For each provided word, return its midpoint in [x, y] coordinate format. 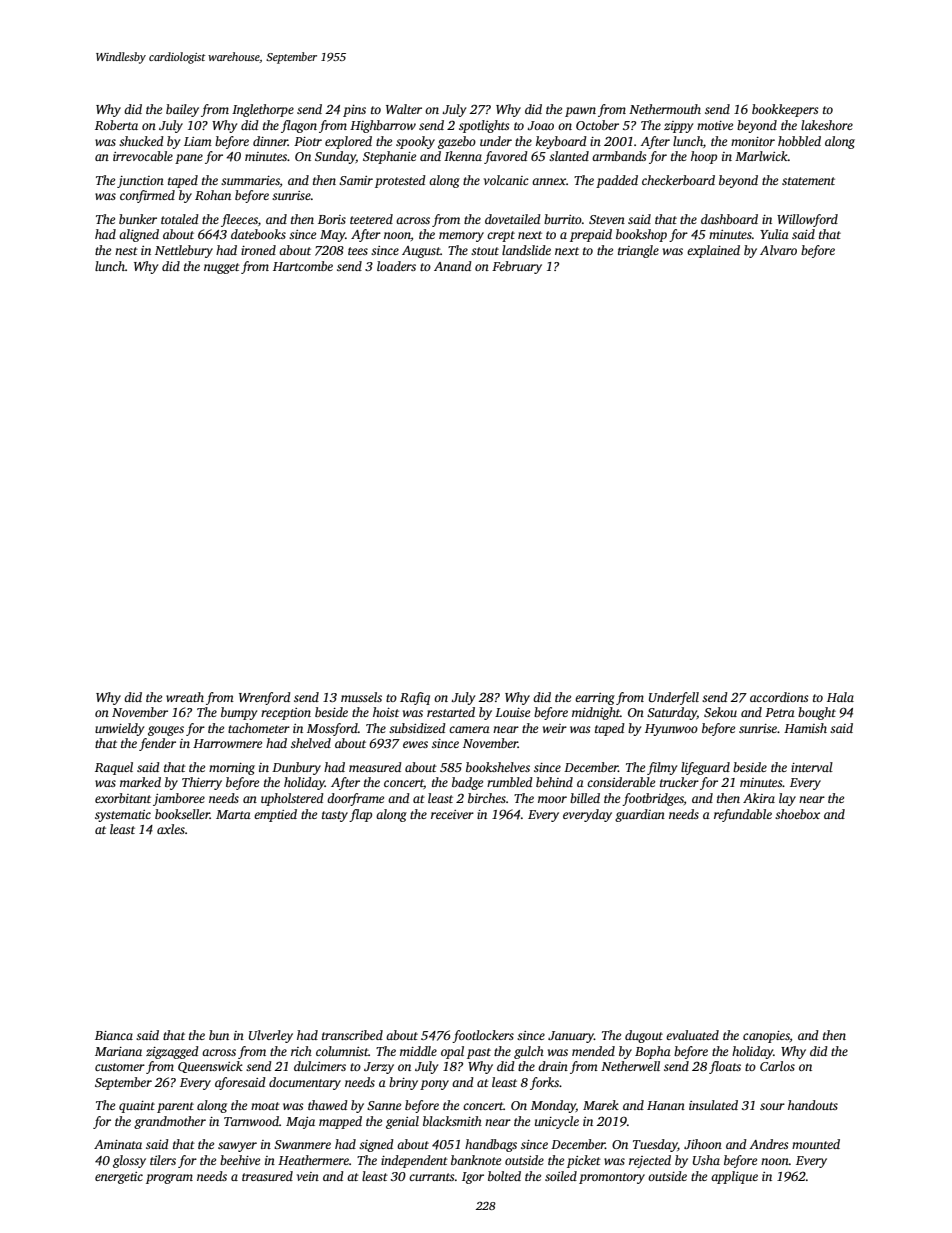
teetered [371, 219]
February [517, 267]
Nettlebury [184, 251]
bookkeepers [785, 110]
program [169, 1179]
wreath [185, 697]
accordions [779, 697]
